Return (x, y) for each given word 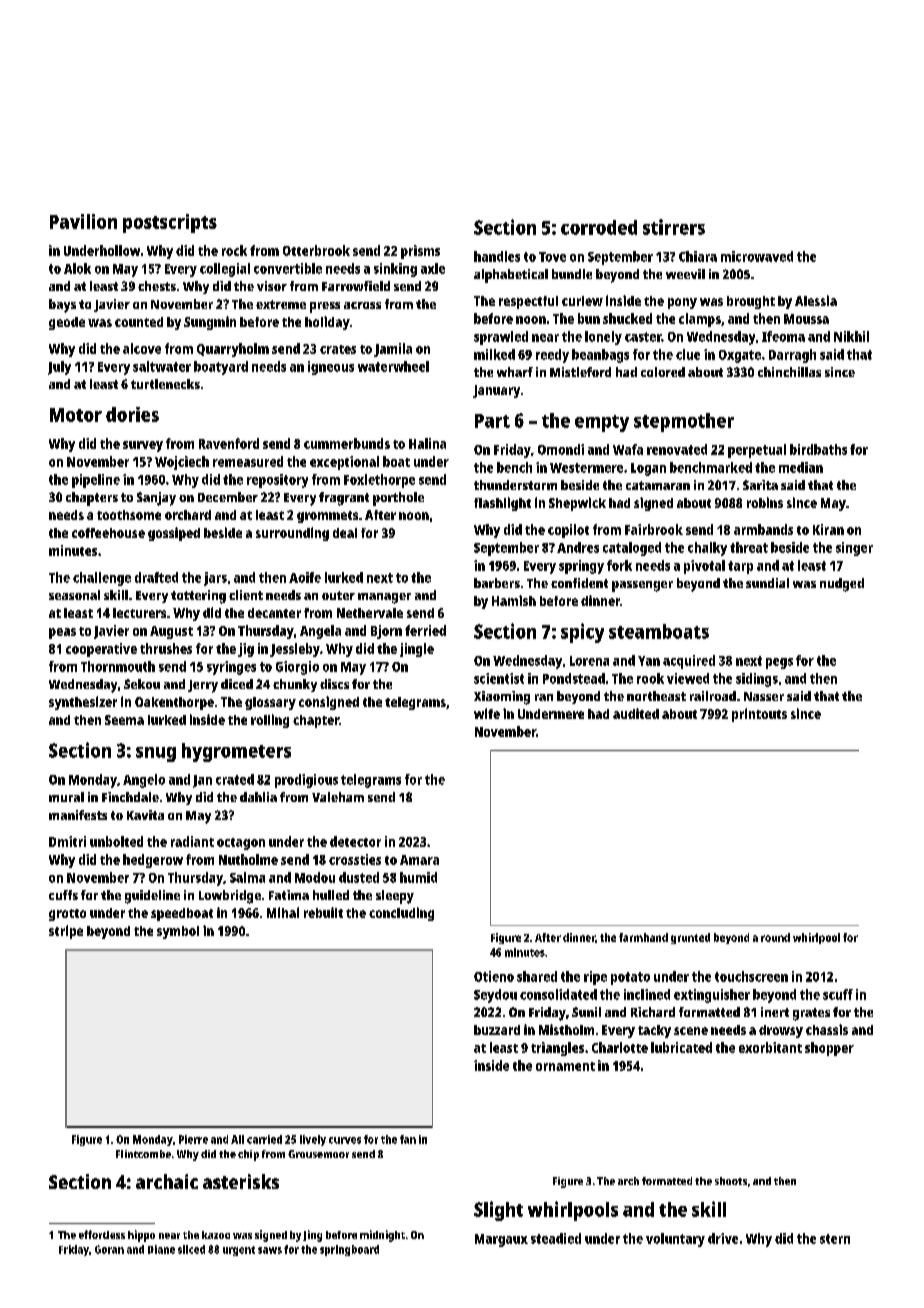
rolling (270, 721)
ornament (565, 1066)
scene (691, 1031)
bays (62, 306)
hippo (141, 1236)
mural (66, 797)
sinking (395, 270)
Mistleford (580, 372)
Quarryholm (233, 350)
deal (345, 533)
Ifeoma (783, 336)
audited (636, 713)
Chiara (698, 256)
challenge (102, 579)
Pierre (193, 1139)
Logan (648, 469)
